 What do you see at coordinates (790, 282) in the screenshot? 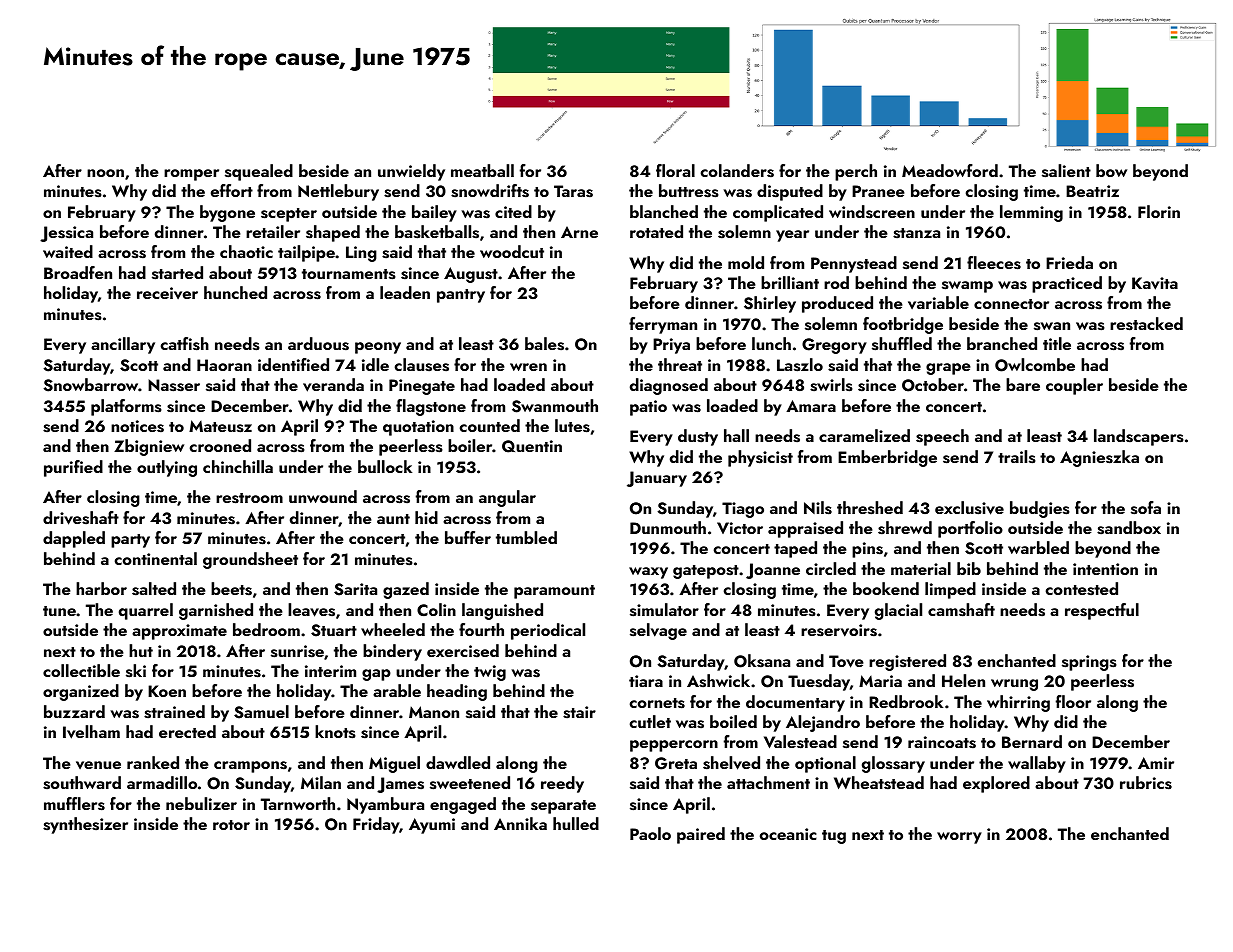
I see `brilliant` at bounding box center [790, 282].
